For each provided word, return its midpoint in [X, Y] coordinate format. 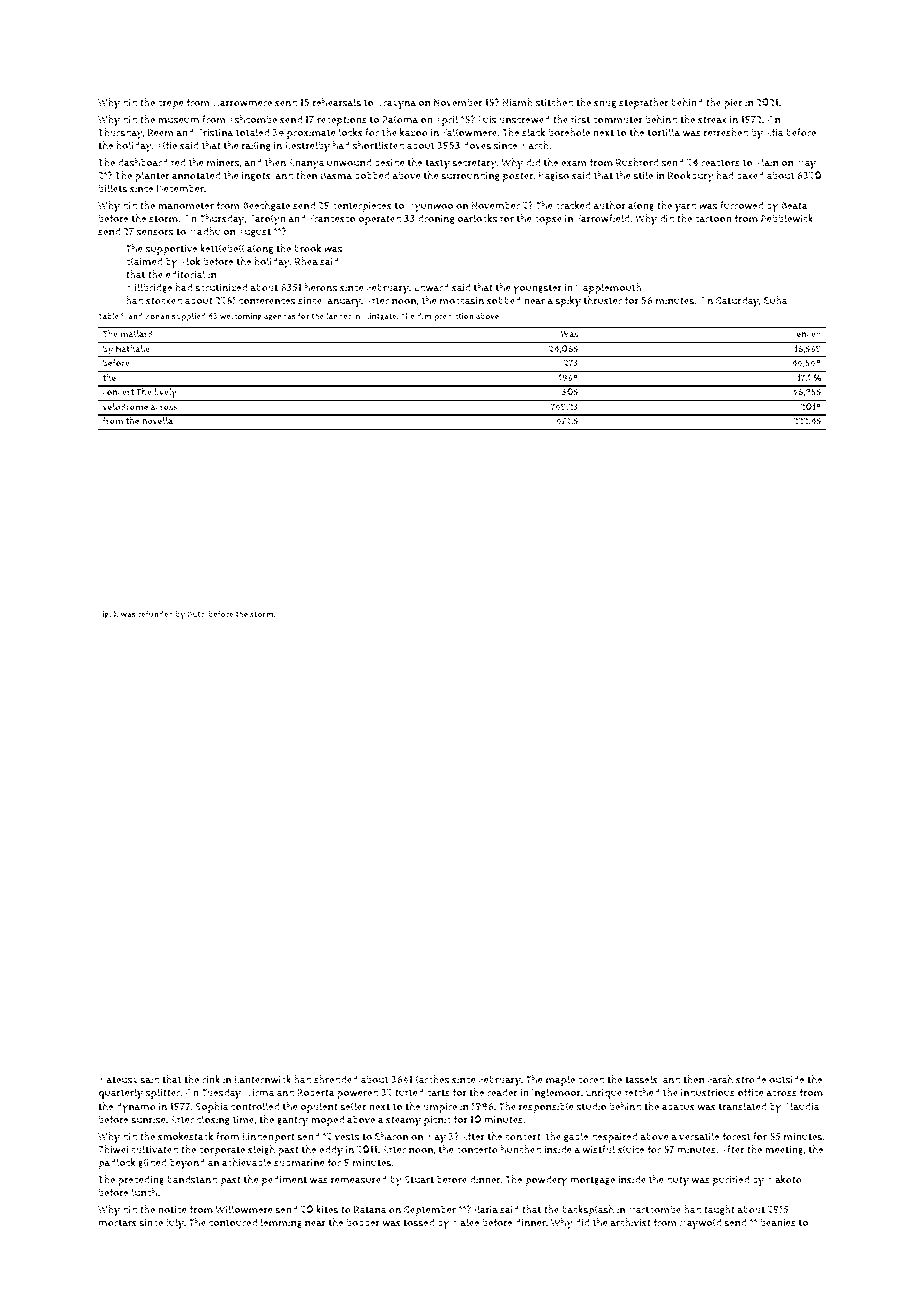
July [175, 1223]
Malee [465, 1222]
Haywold [701, 1223]
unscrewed [524, 119]
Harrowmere [242, 103]
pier [733, 103]
